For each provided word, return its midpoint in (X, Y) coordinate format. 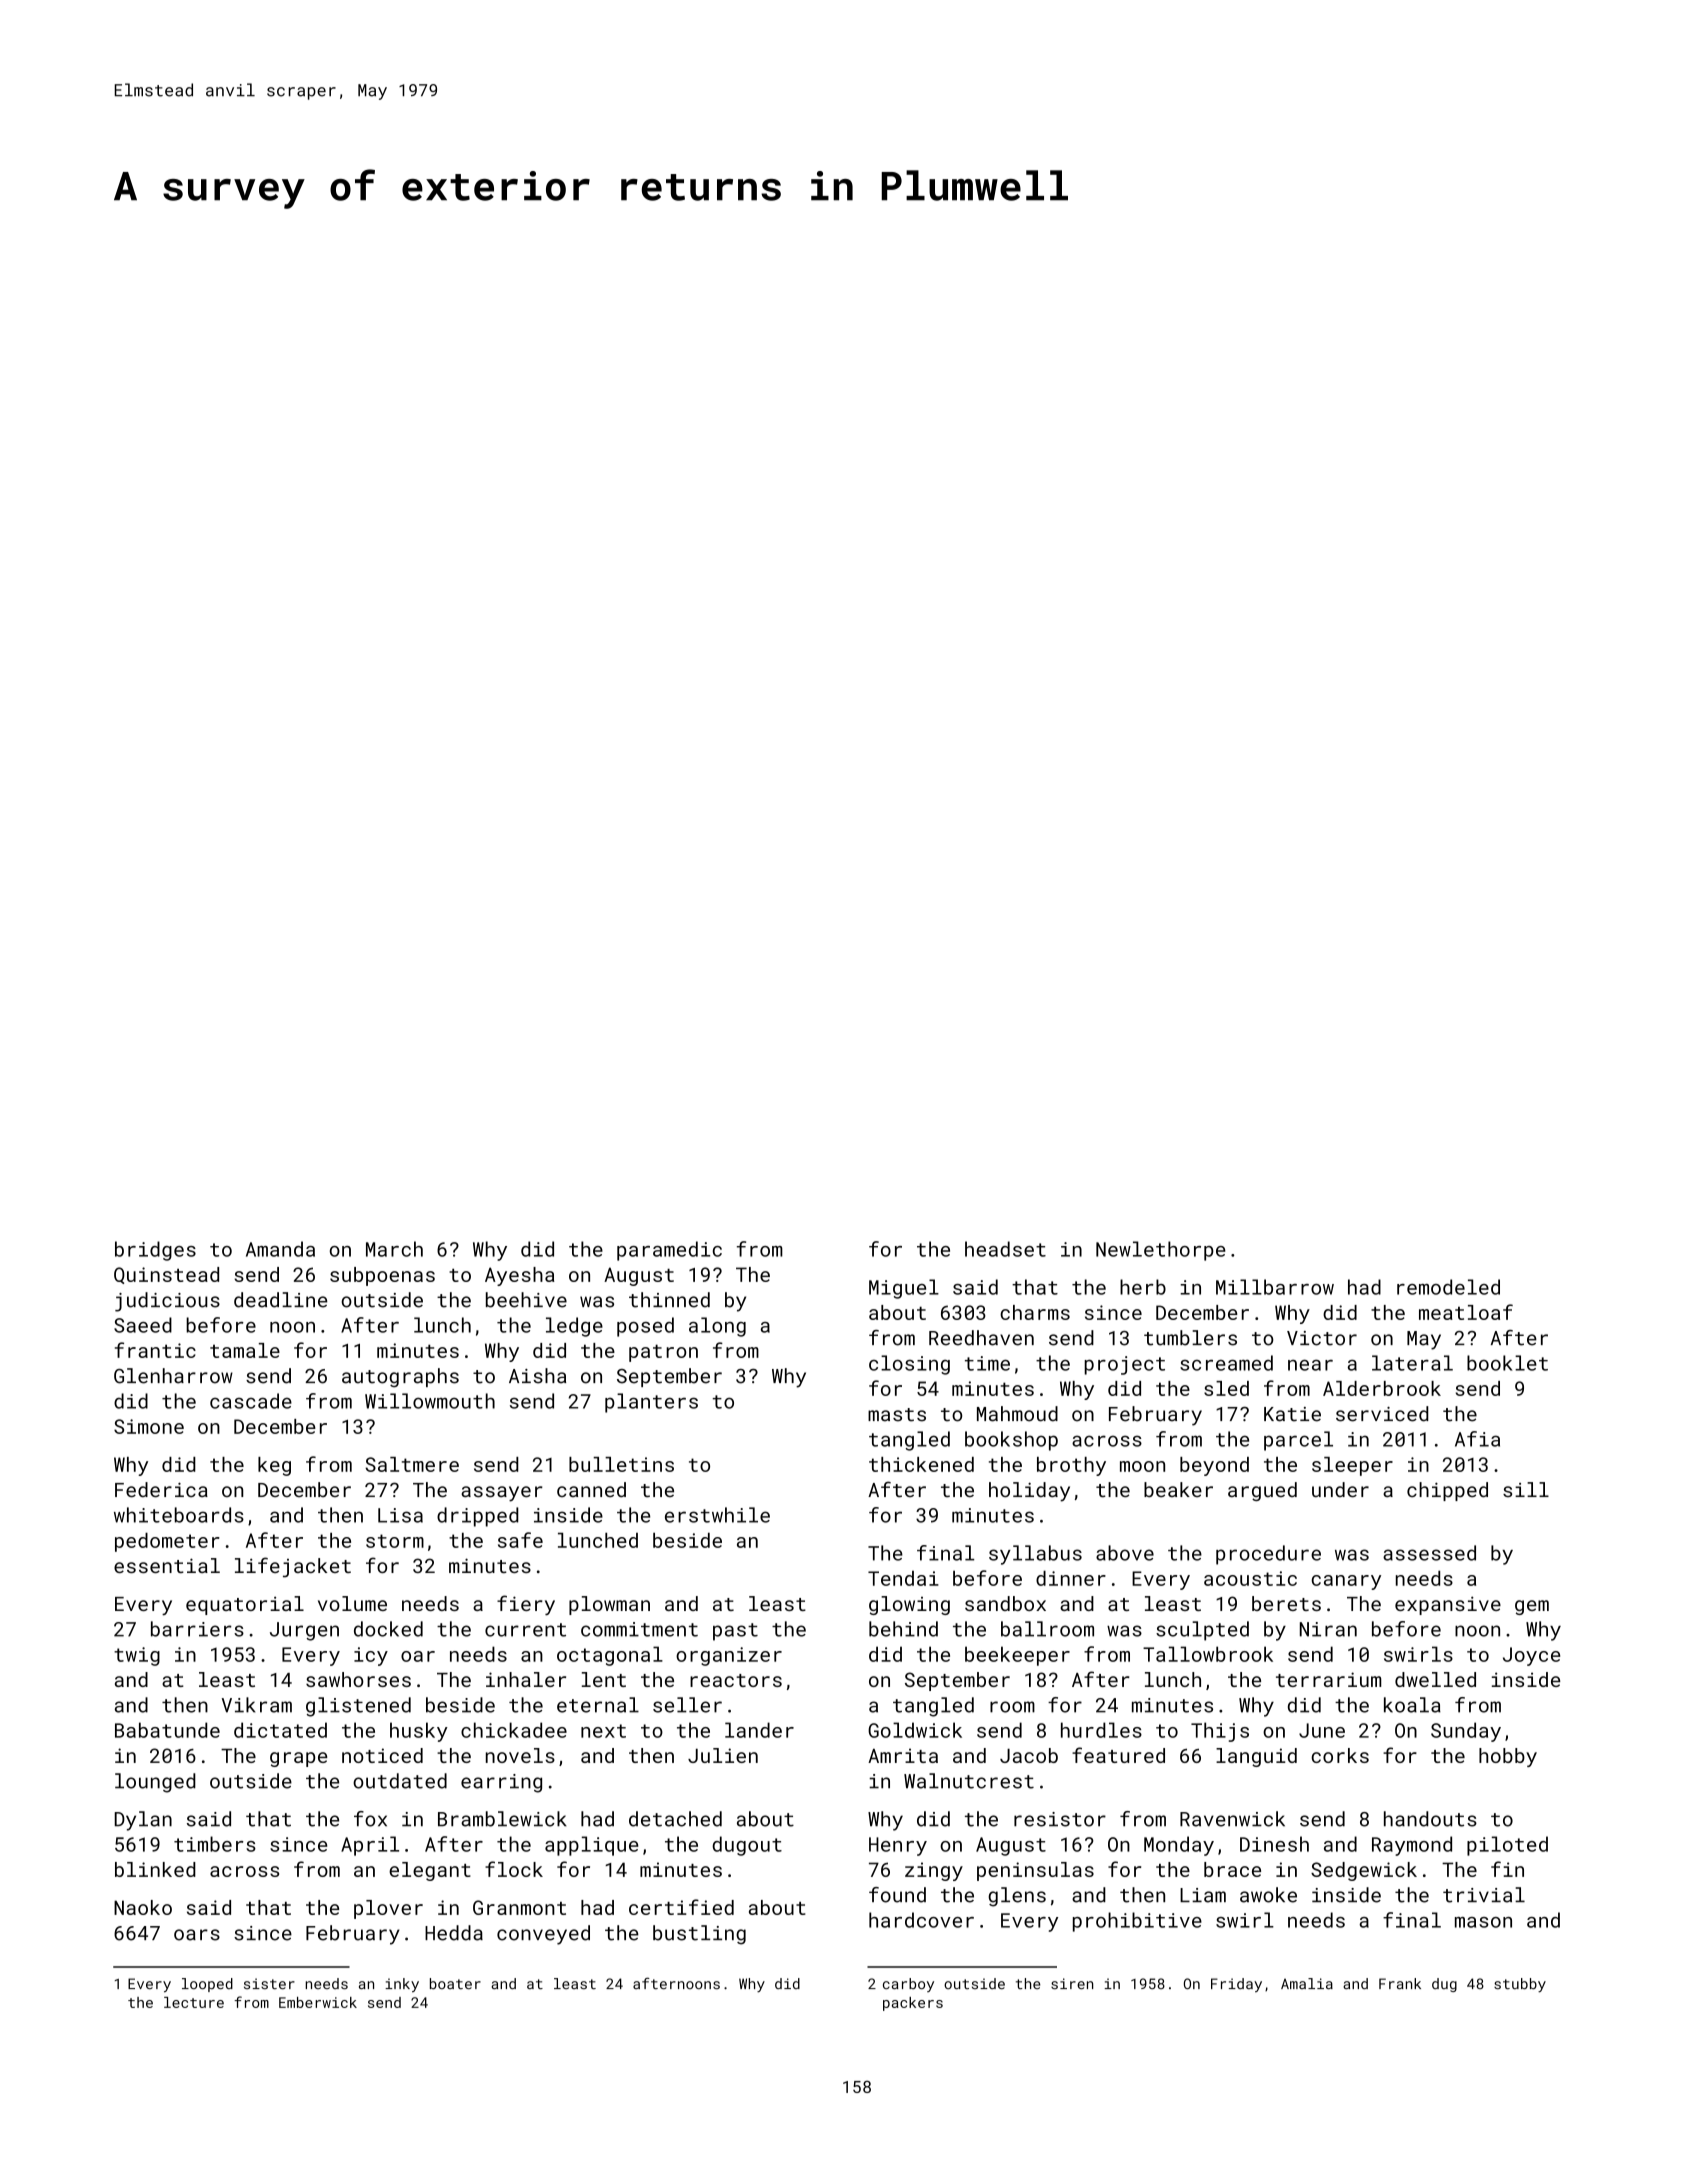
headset (1005, 1249)
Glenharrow (173, 1376)
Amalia (1307, 1983)
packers (913, 2004)
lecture (194, 2002)
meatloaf (1466, 1312)
